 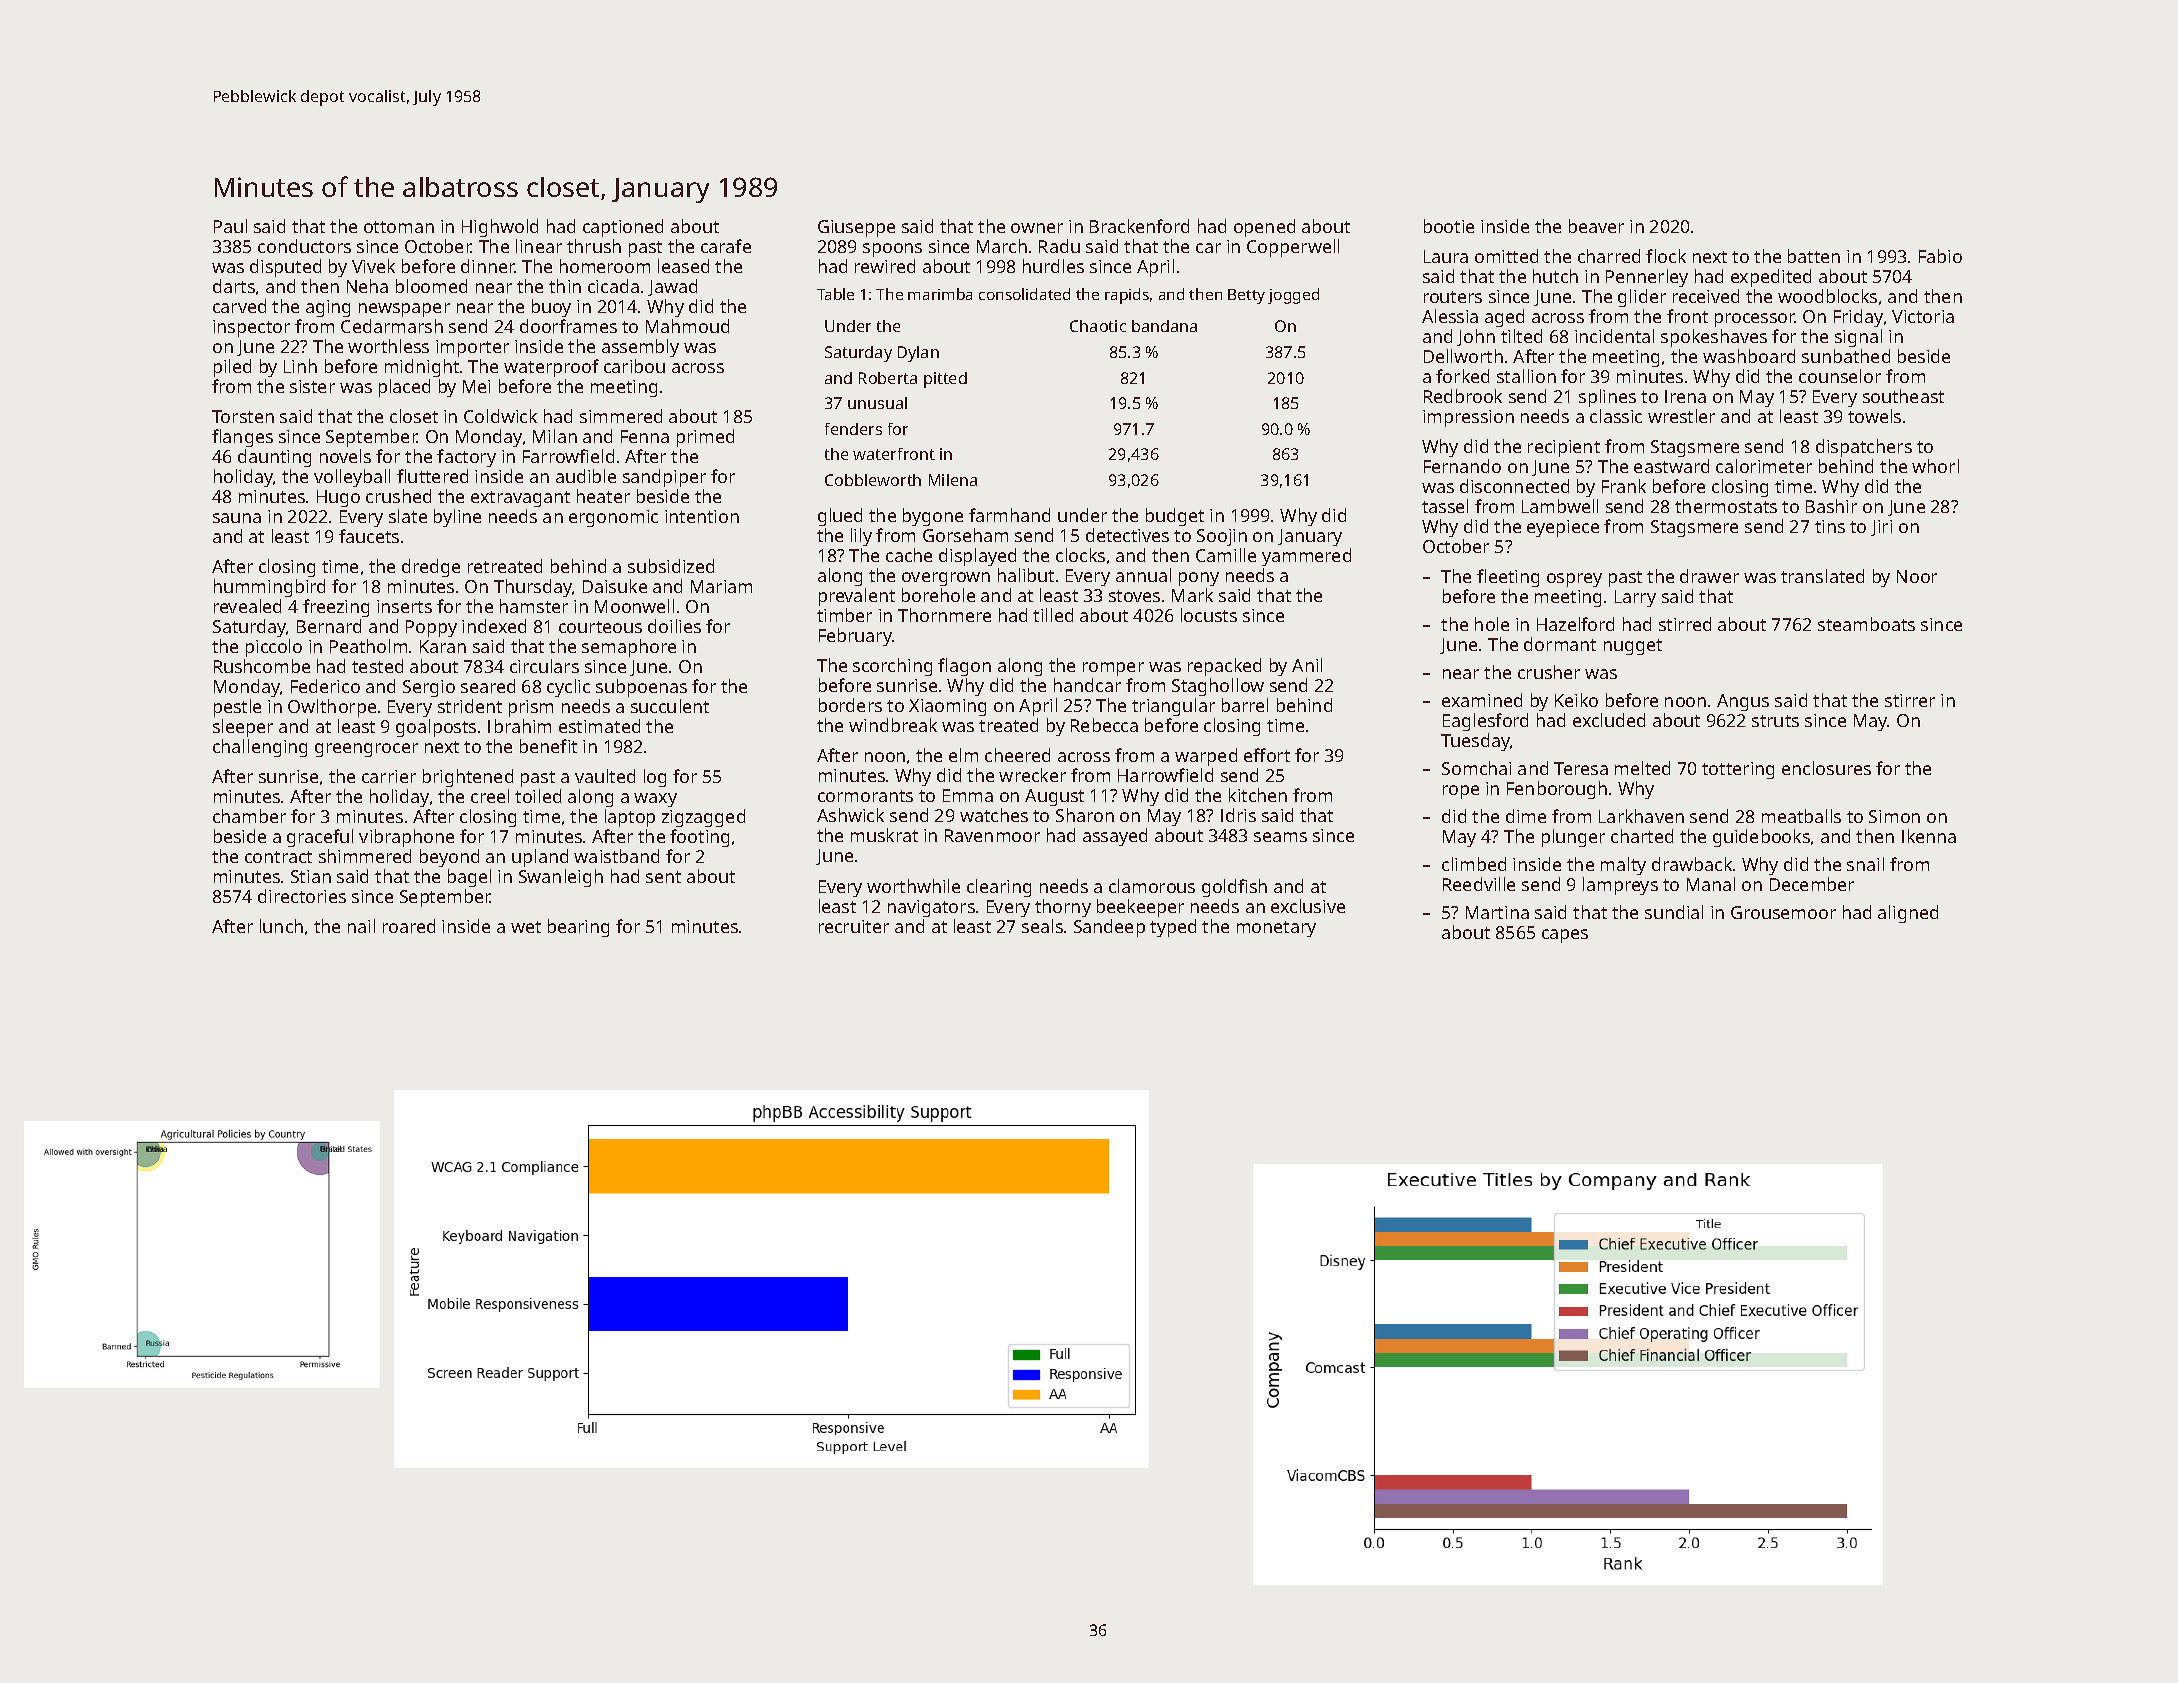 What do you see at coordinates (520, 499) in the image?
I see `extravagant` at bounding box center [520, 499].
